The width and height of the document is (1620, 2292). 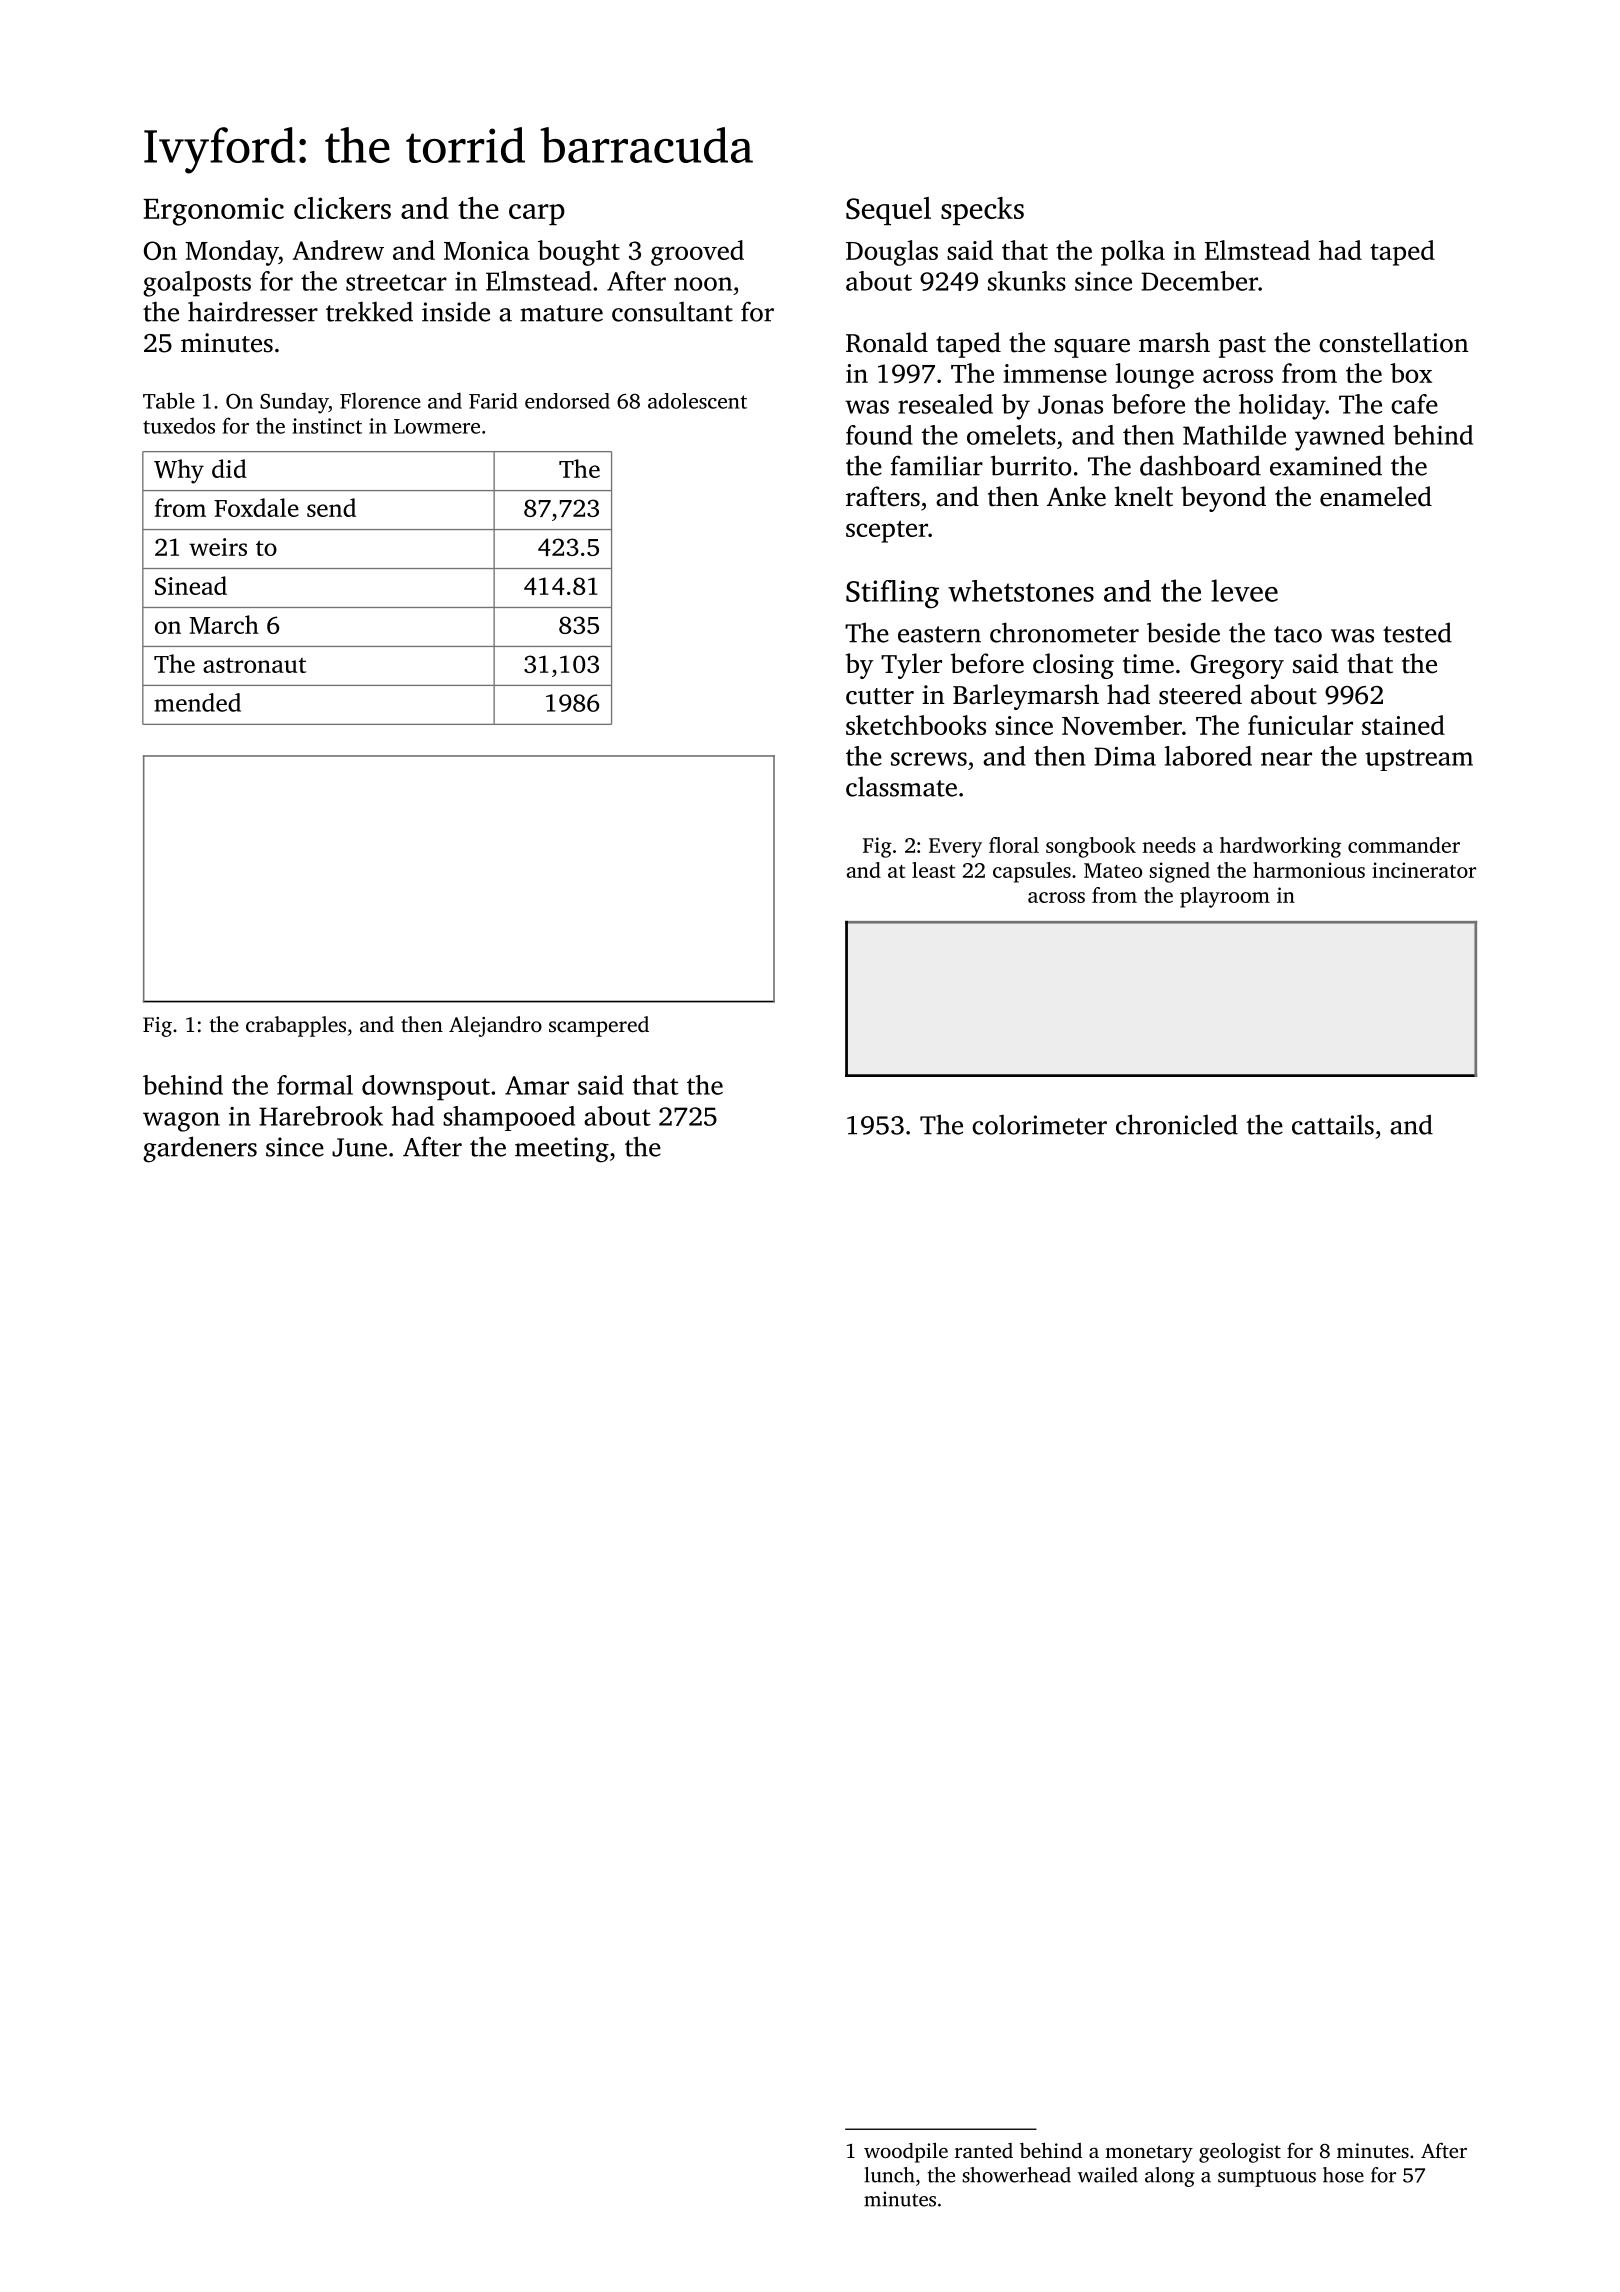 I want to click on lunch, so click(x=889, y=2175).
